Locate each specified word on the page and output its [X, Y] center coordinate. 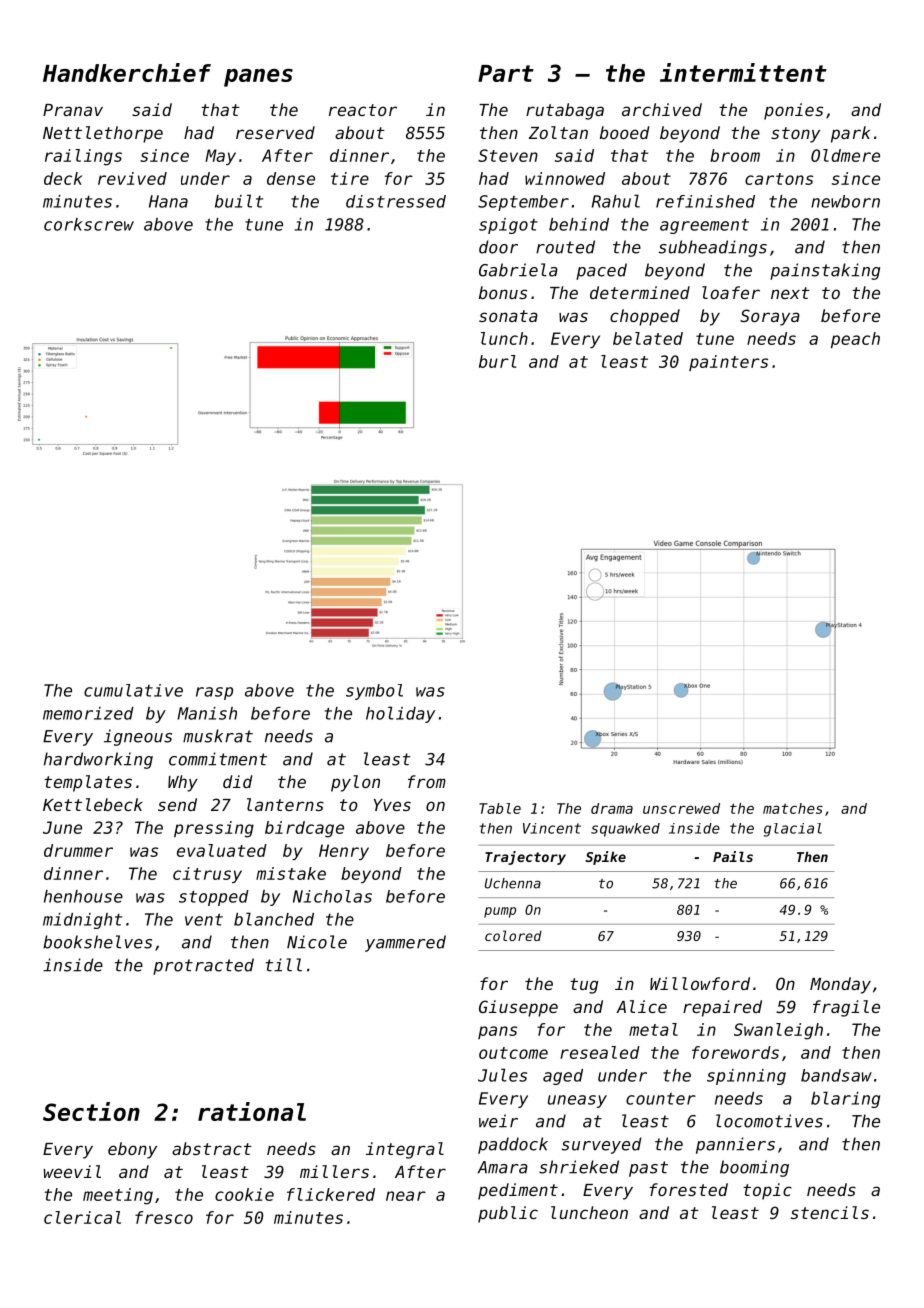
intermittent [743, 72]
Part [506, 73]
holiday [400, 714]
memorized [88, 713]
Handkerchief [127, 72]
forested [689, 1189]
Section [91, 1111]
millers [334, 1171]
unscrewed [681, 808]
